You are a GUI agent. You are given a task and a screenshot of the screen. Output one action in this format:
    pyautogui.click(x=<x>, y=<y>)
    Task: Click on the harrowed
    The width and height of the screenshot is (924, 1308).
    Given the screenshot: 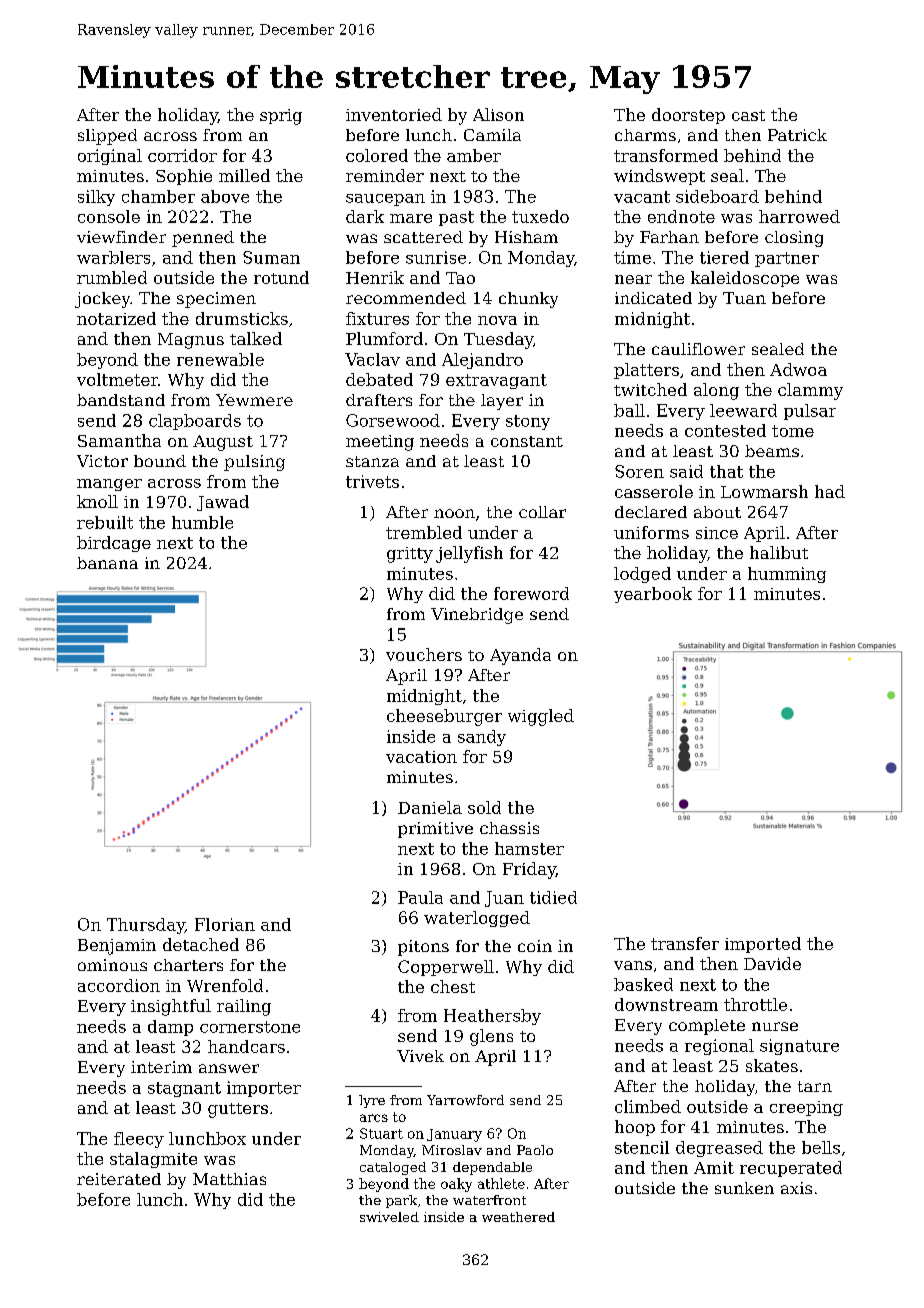 What is the action you would take?
    pyautogui.click(x=799, y=216)
